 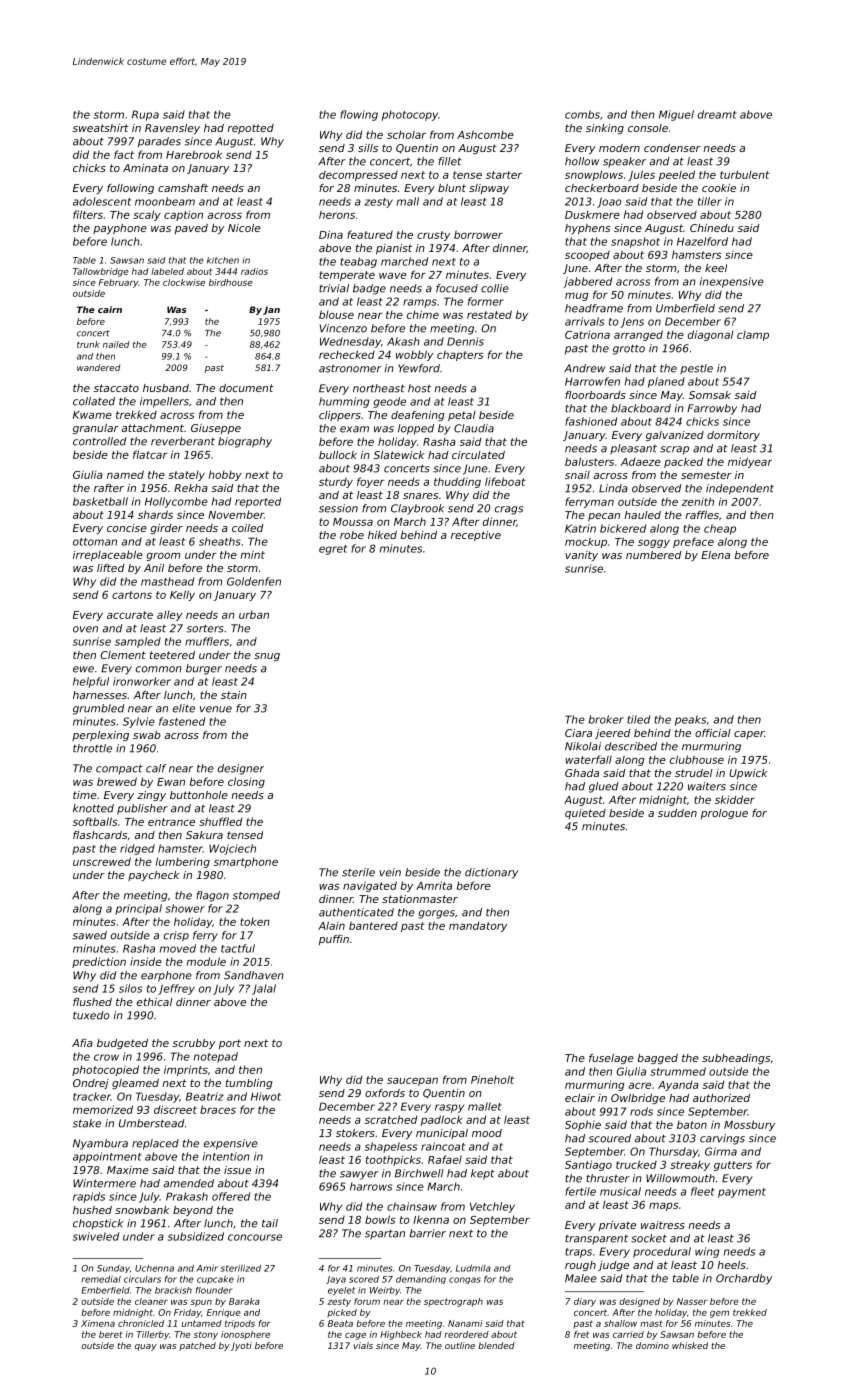 What do you see at coordinates (246, 782) in the screenshot?
I see `closing` at bounding box center [246, 782].
